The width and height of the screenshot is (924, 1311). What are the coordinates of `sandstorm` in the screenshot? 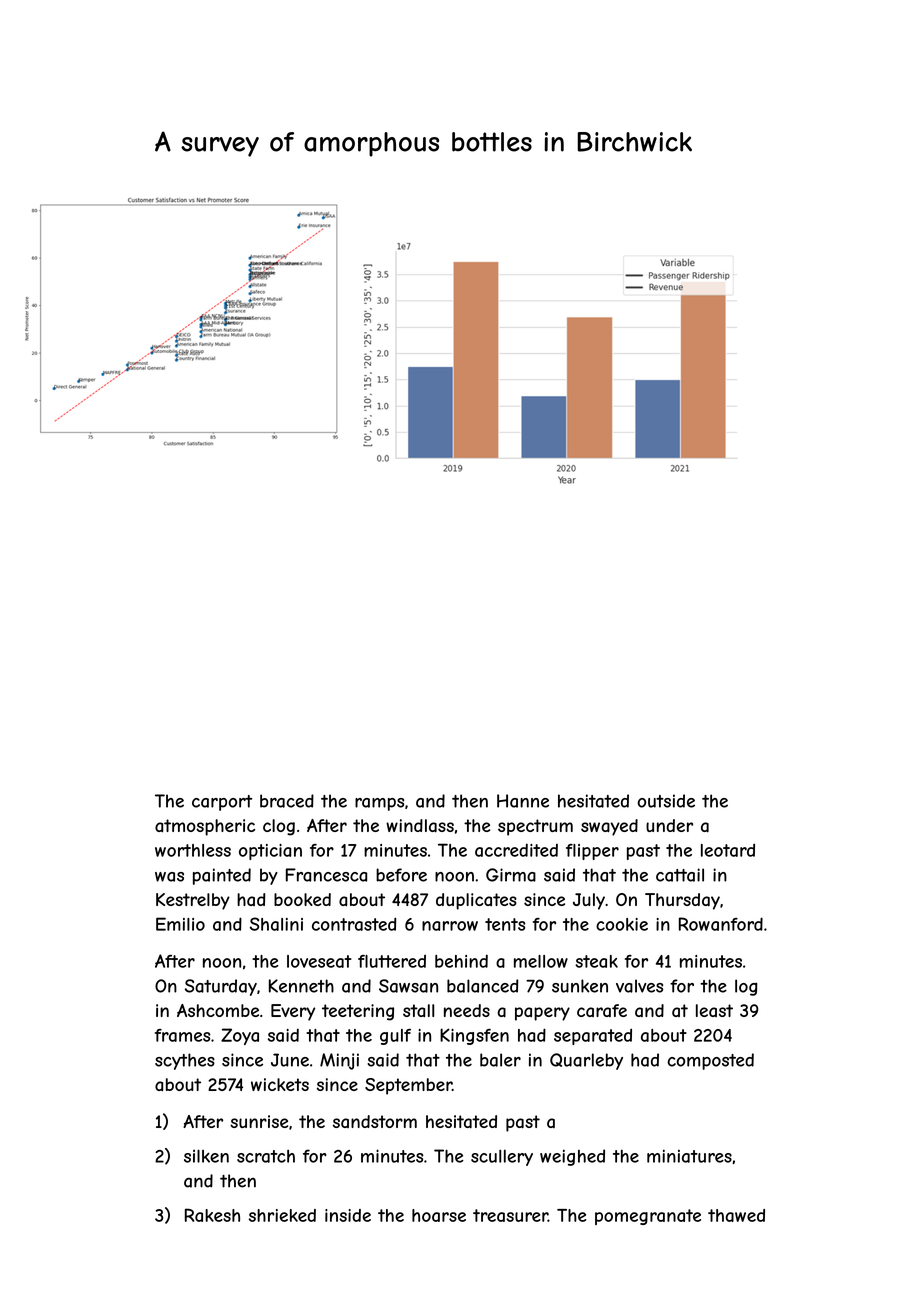 It's located at (375, 1121).
